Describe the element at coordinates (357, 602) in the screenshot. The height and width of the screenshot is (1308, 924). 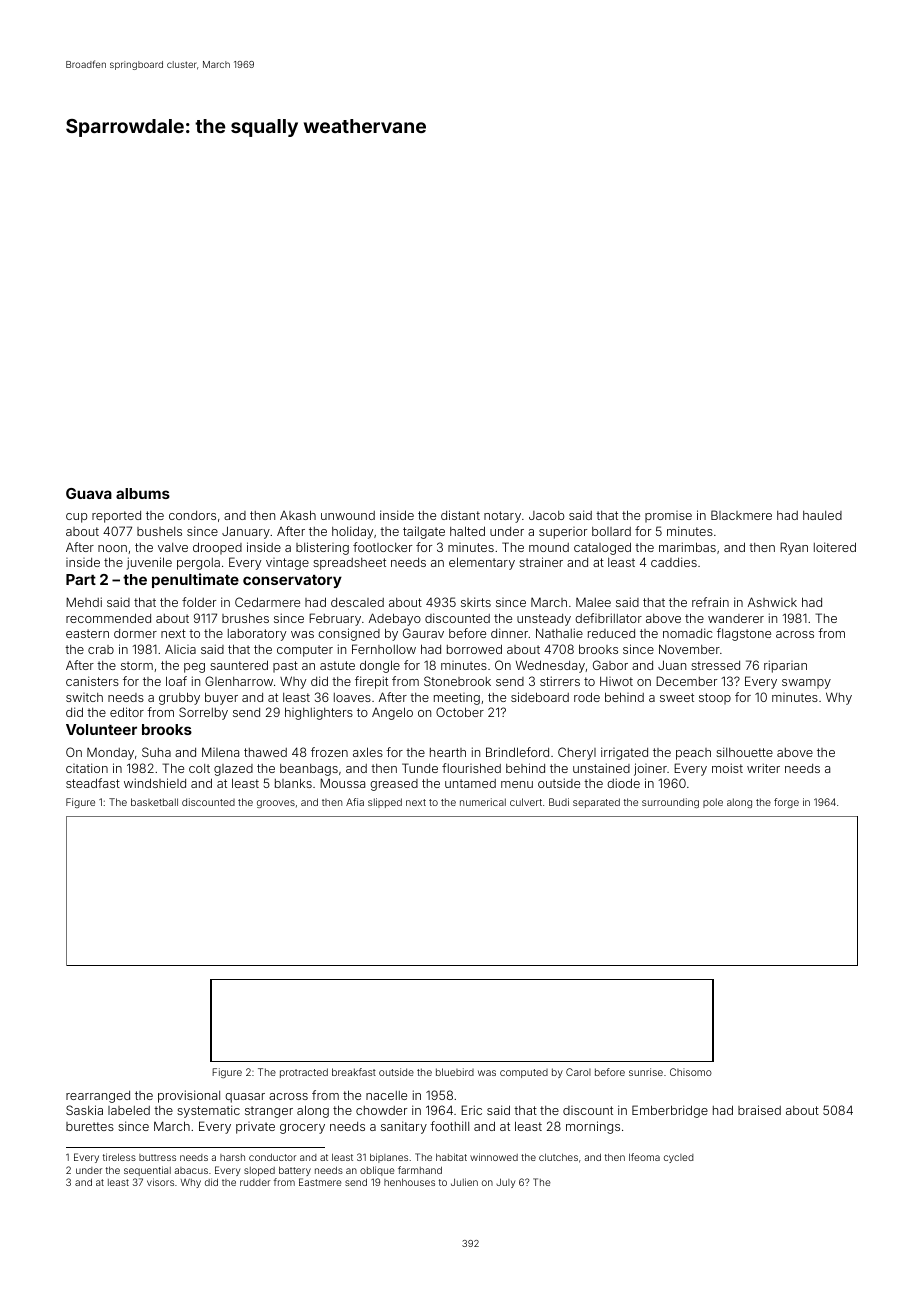
I see `descaled` at that location.
